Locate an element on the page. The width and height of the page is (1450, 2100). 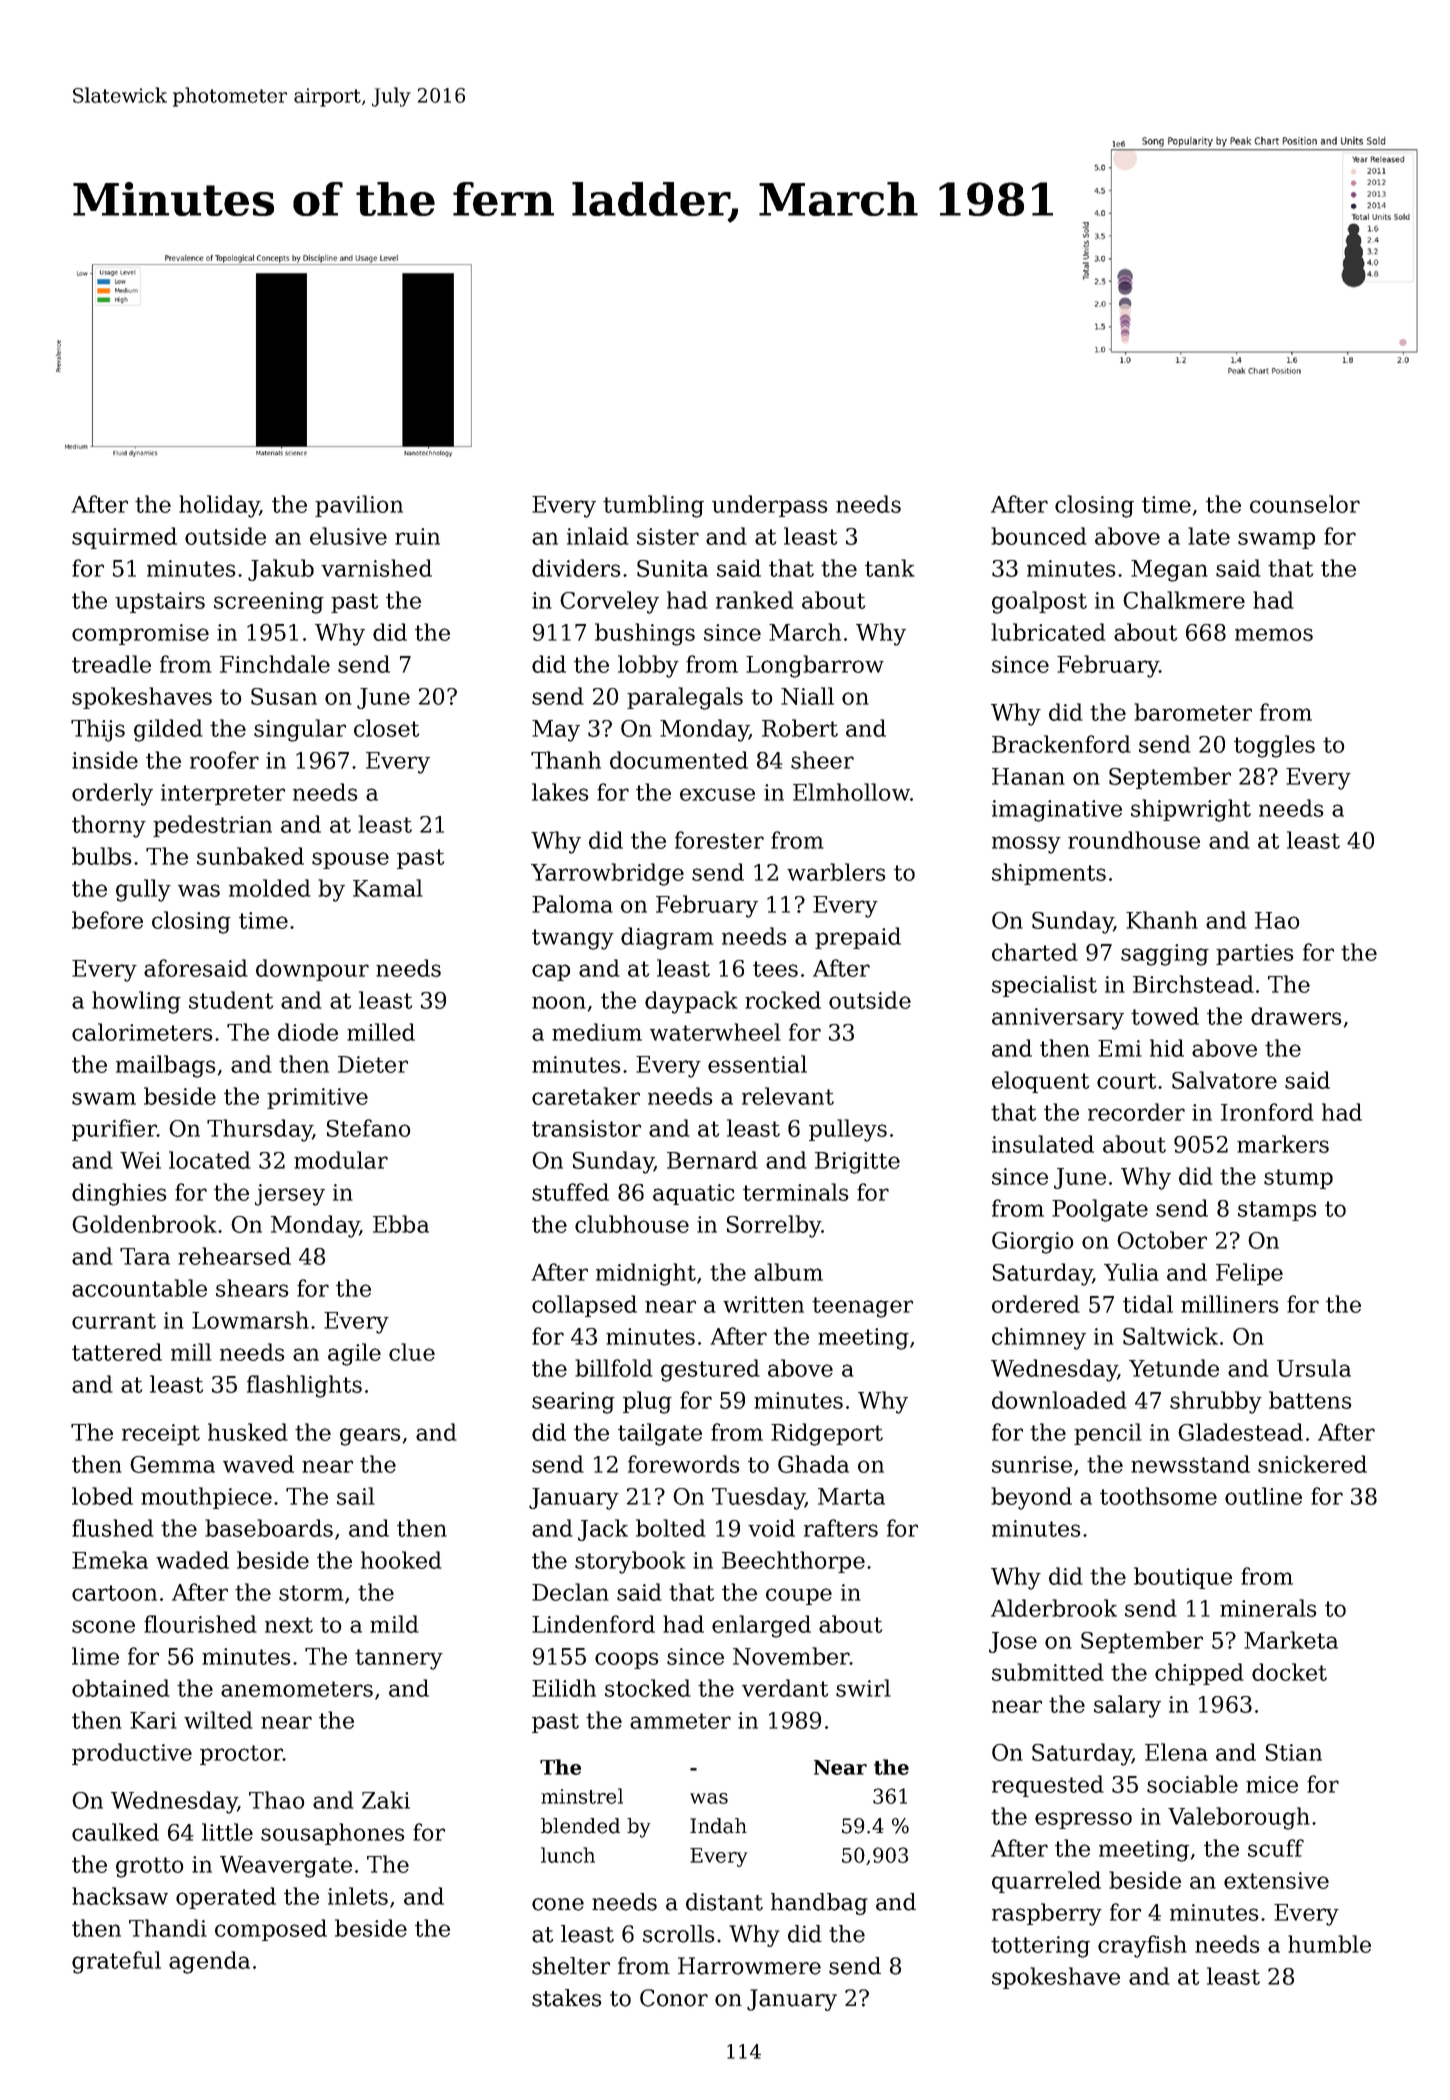
Declan is located at coordinates (570, 1592).
